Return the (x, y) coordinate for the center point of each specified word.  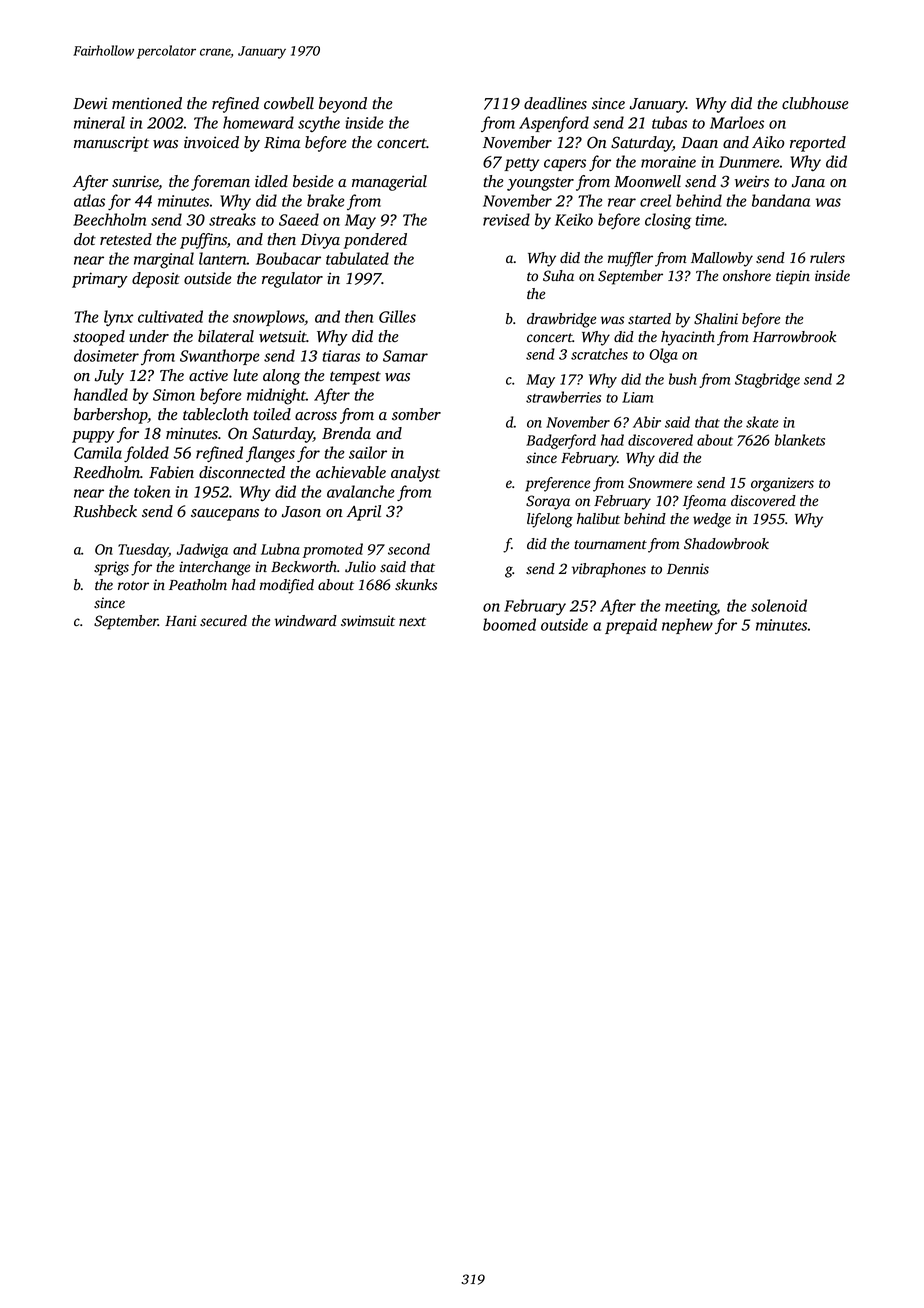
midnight (276, 396)
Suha (558, 276)
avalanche (360, 491)
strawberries (563, 397)
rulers (827, 258)
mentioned (147, 103)
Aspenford (554, 124)
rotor (133, 586)
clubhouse (815, 103)
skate (762, 422)
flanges (270, 454)
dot (85, 239)
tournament (610, 545)
